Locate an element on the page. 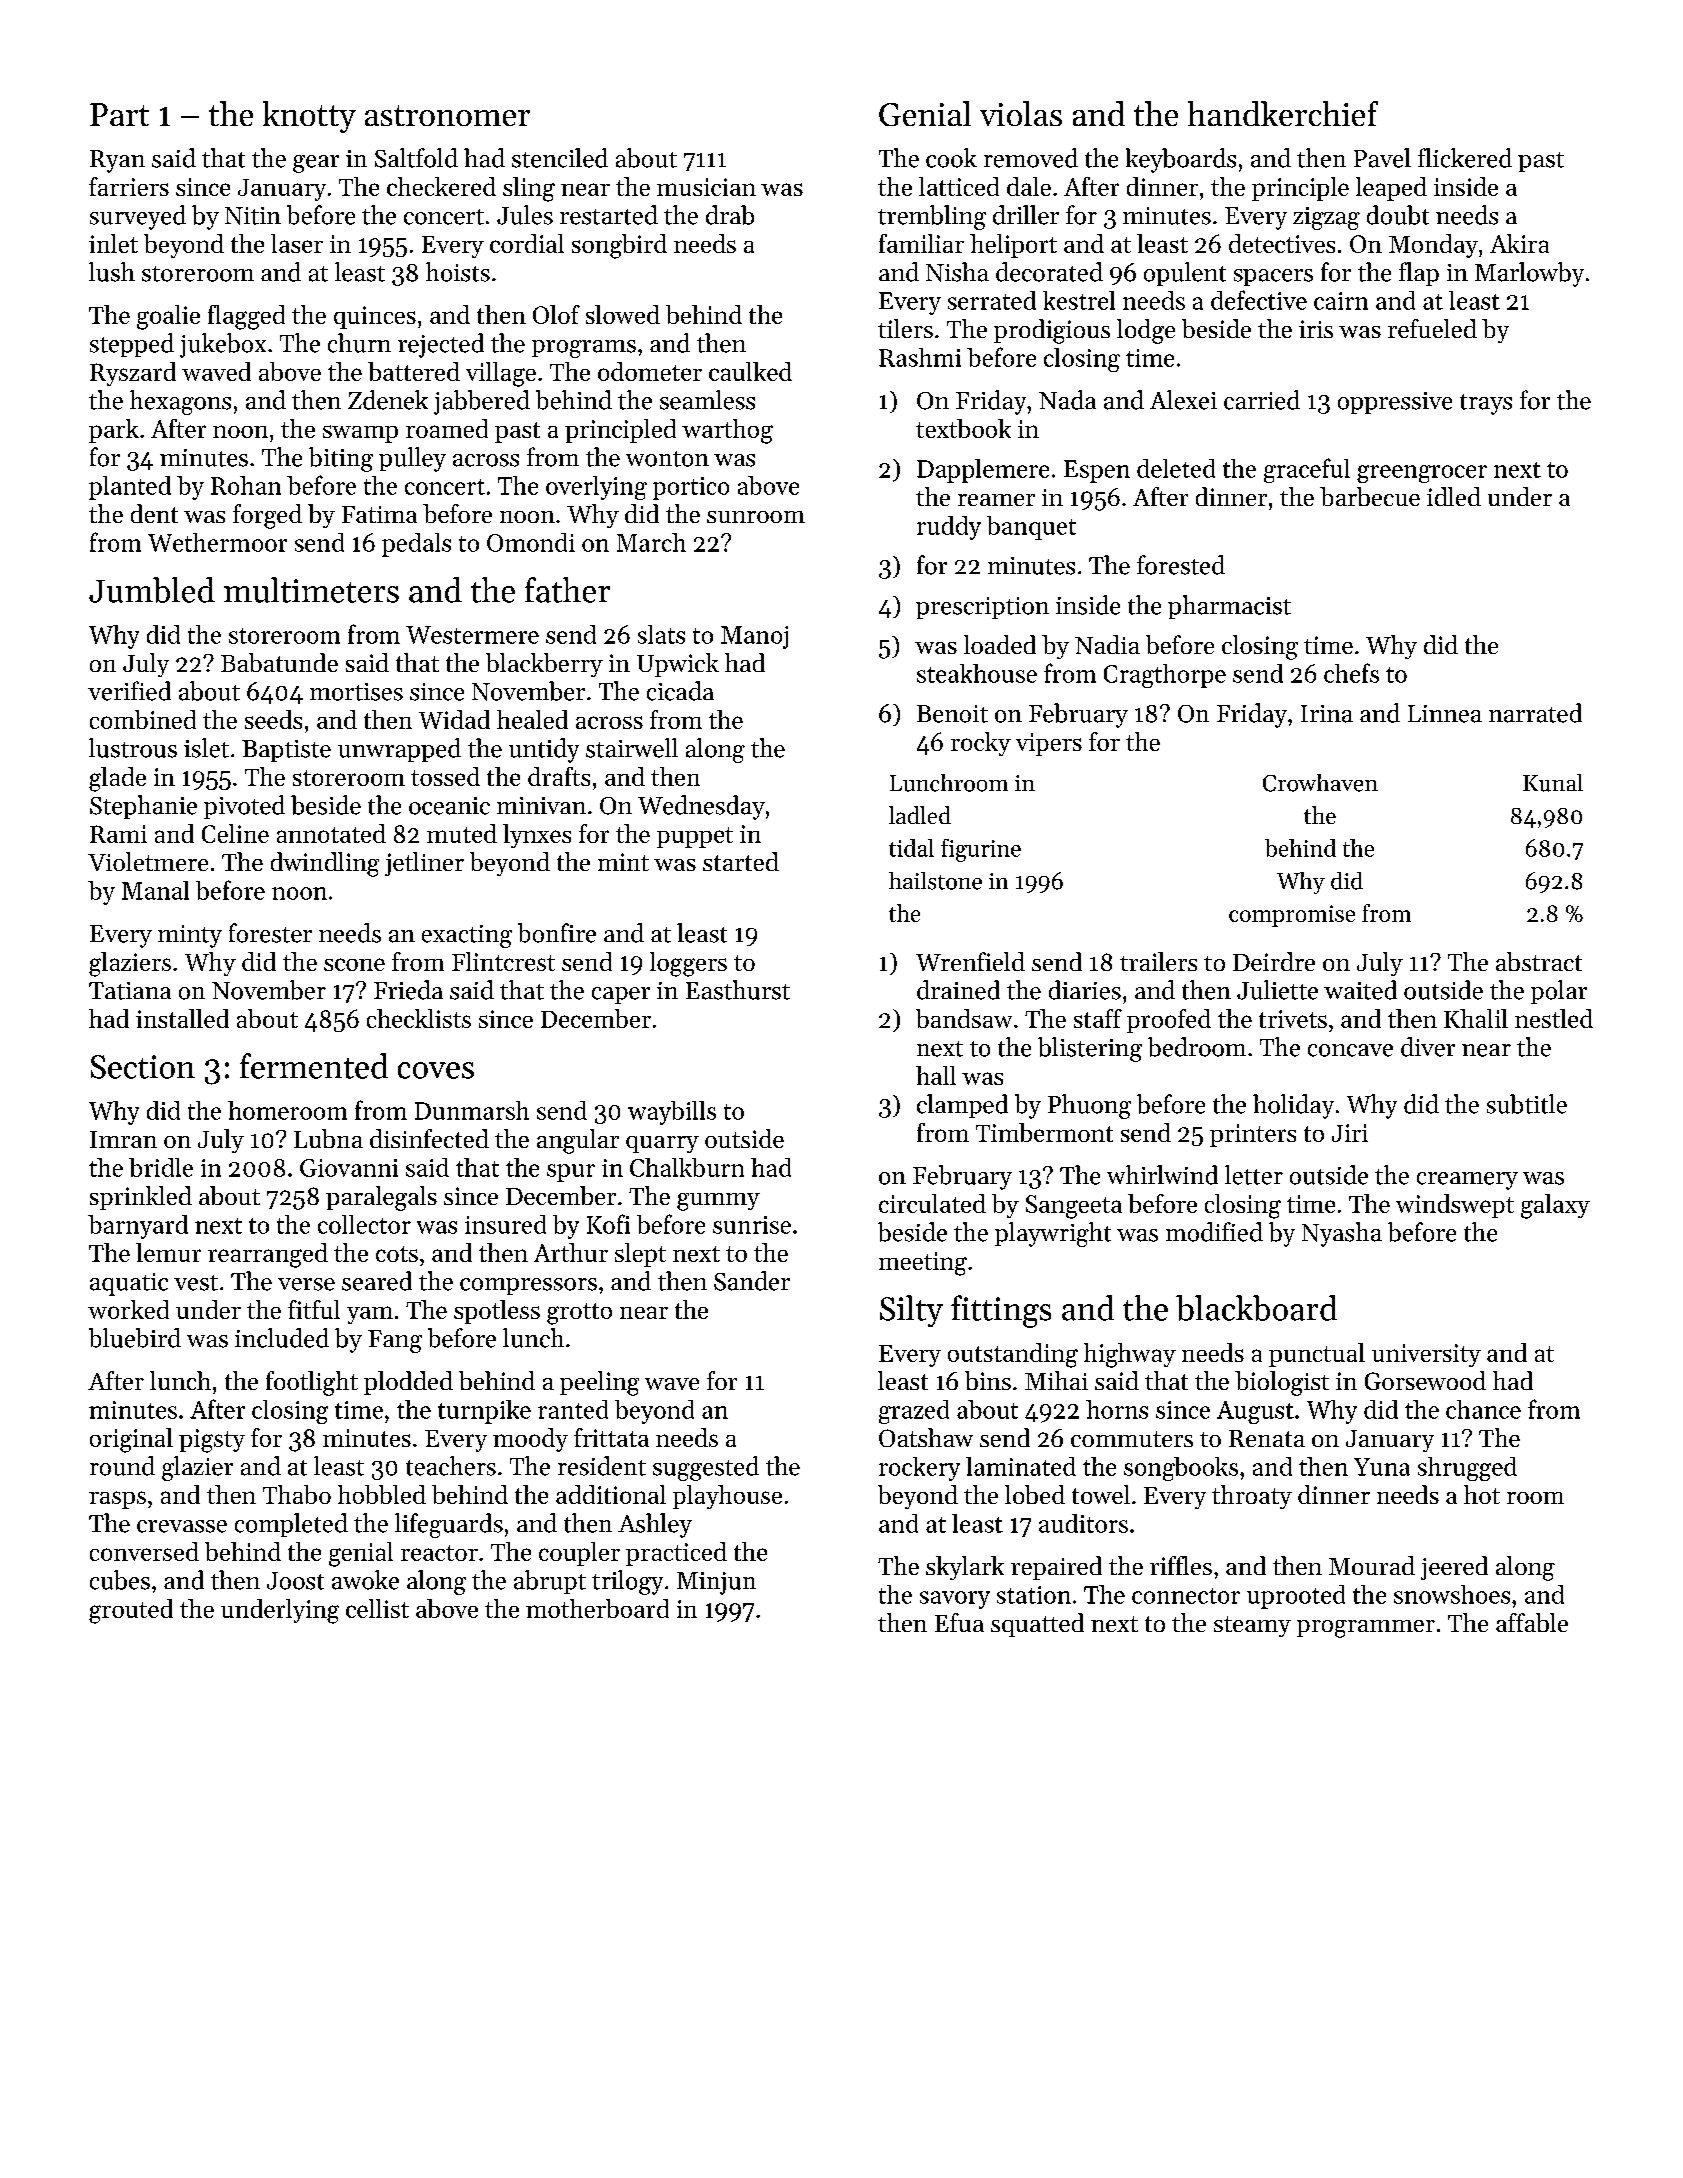 The image size is (1683, 2178). Easthurst is located at coordinates (738, 990).
